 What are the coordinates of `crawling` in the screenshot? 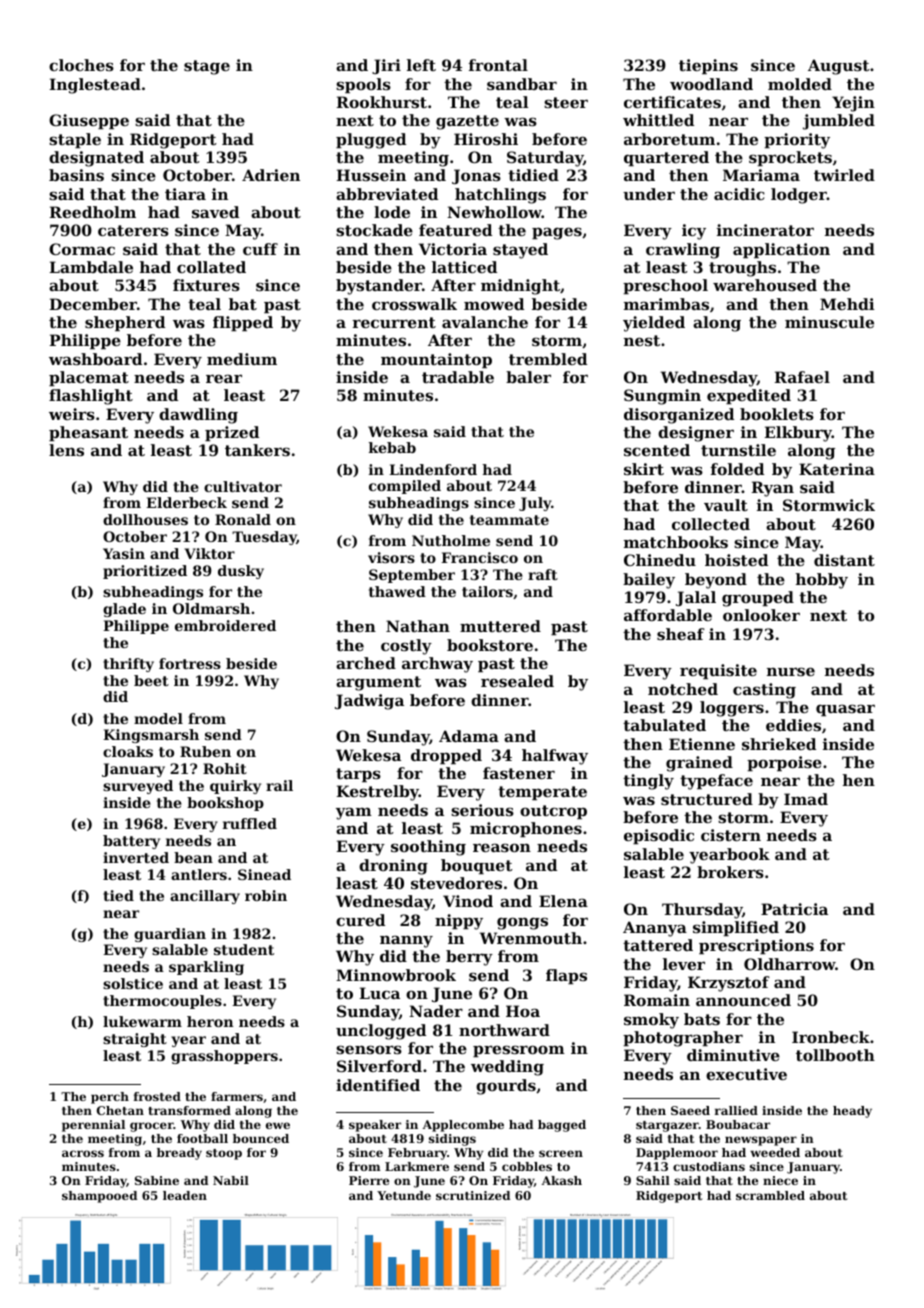 It's located at (683, 251).
